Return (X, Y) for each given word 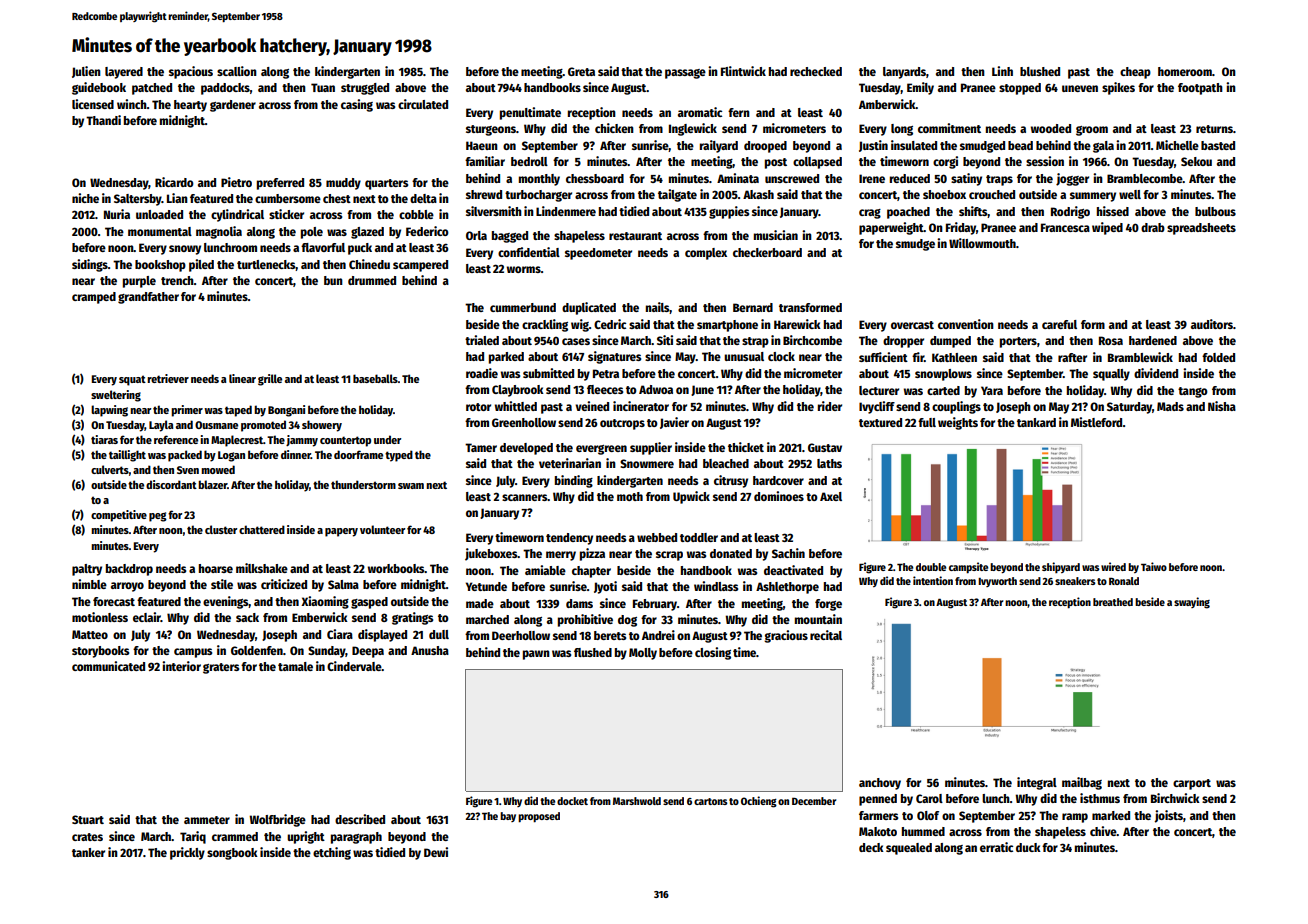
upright (306, 837)
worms (524, 269)
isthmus (1100, 798)
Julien (86, 72)
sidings (90, 265)
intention (933, 580)
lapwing (109, 411)
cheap (1135, 73)
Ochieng (759, 802)
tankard (1036, 422)
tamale (295, 666)
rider (830, 406)
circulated (423, 104)
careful (1059, 324)
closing (713, 653)
